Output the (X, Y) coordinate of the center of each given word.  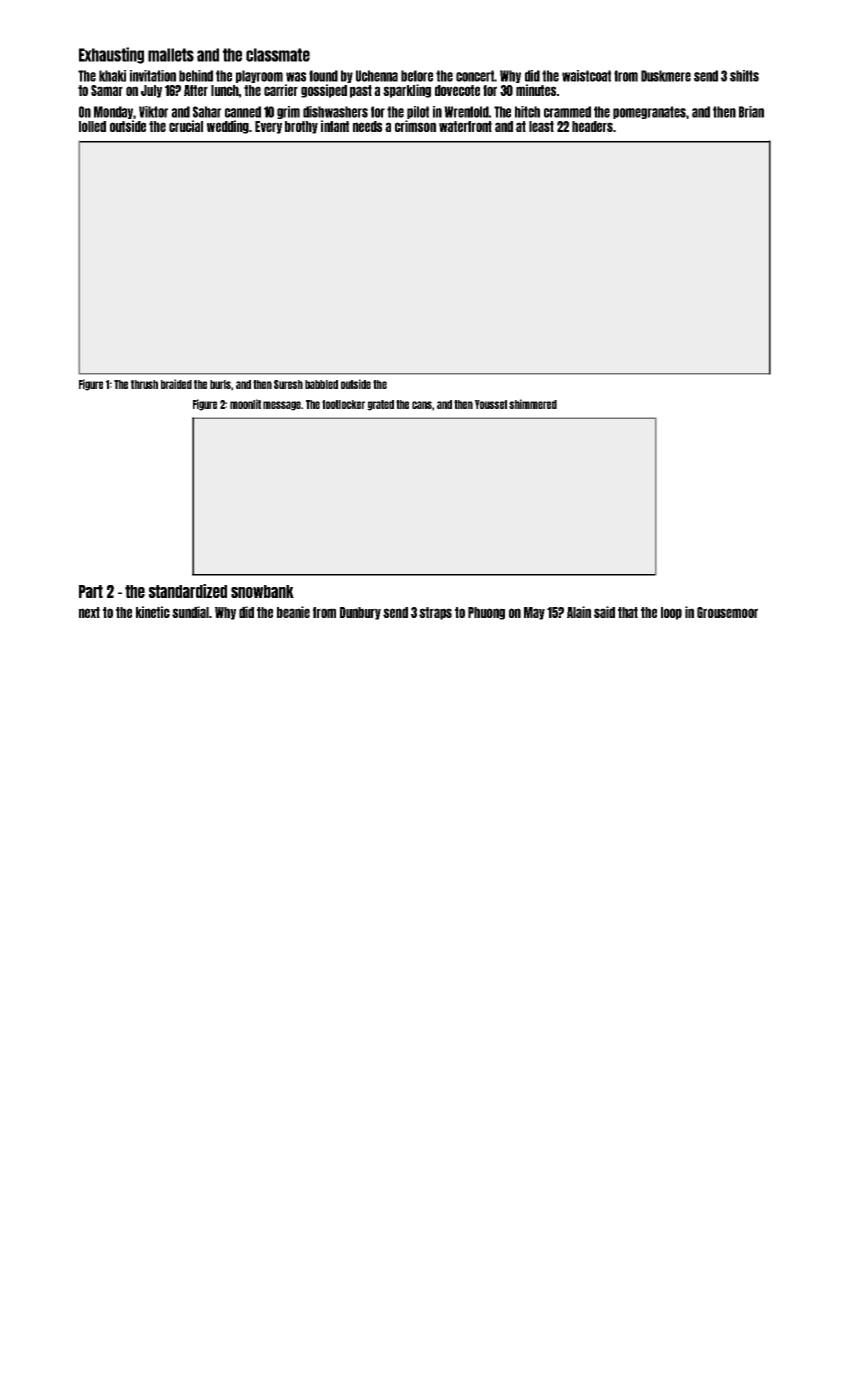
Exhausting (111, 55)
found (323, 76)
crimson (415, 126)
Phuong (486, 613)
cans (422, 405)
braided (176, 384)
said (604, 612)
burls (220, 384)
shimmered (533, 404)
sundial (190, 612)
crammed (567, 112)
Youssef (491, 404)
